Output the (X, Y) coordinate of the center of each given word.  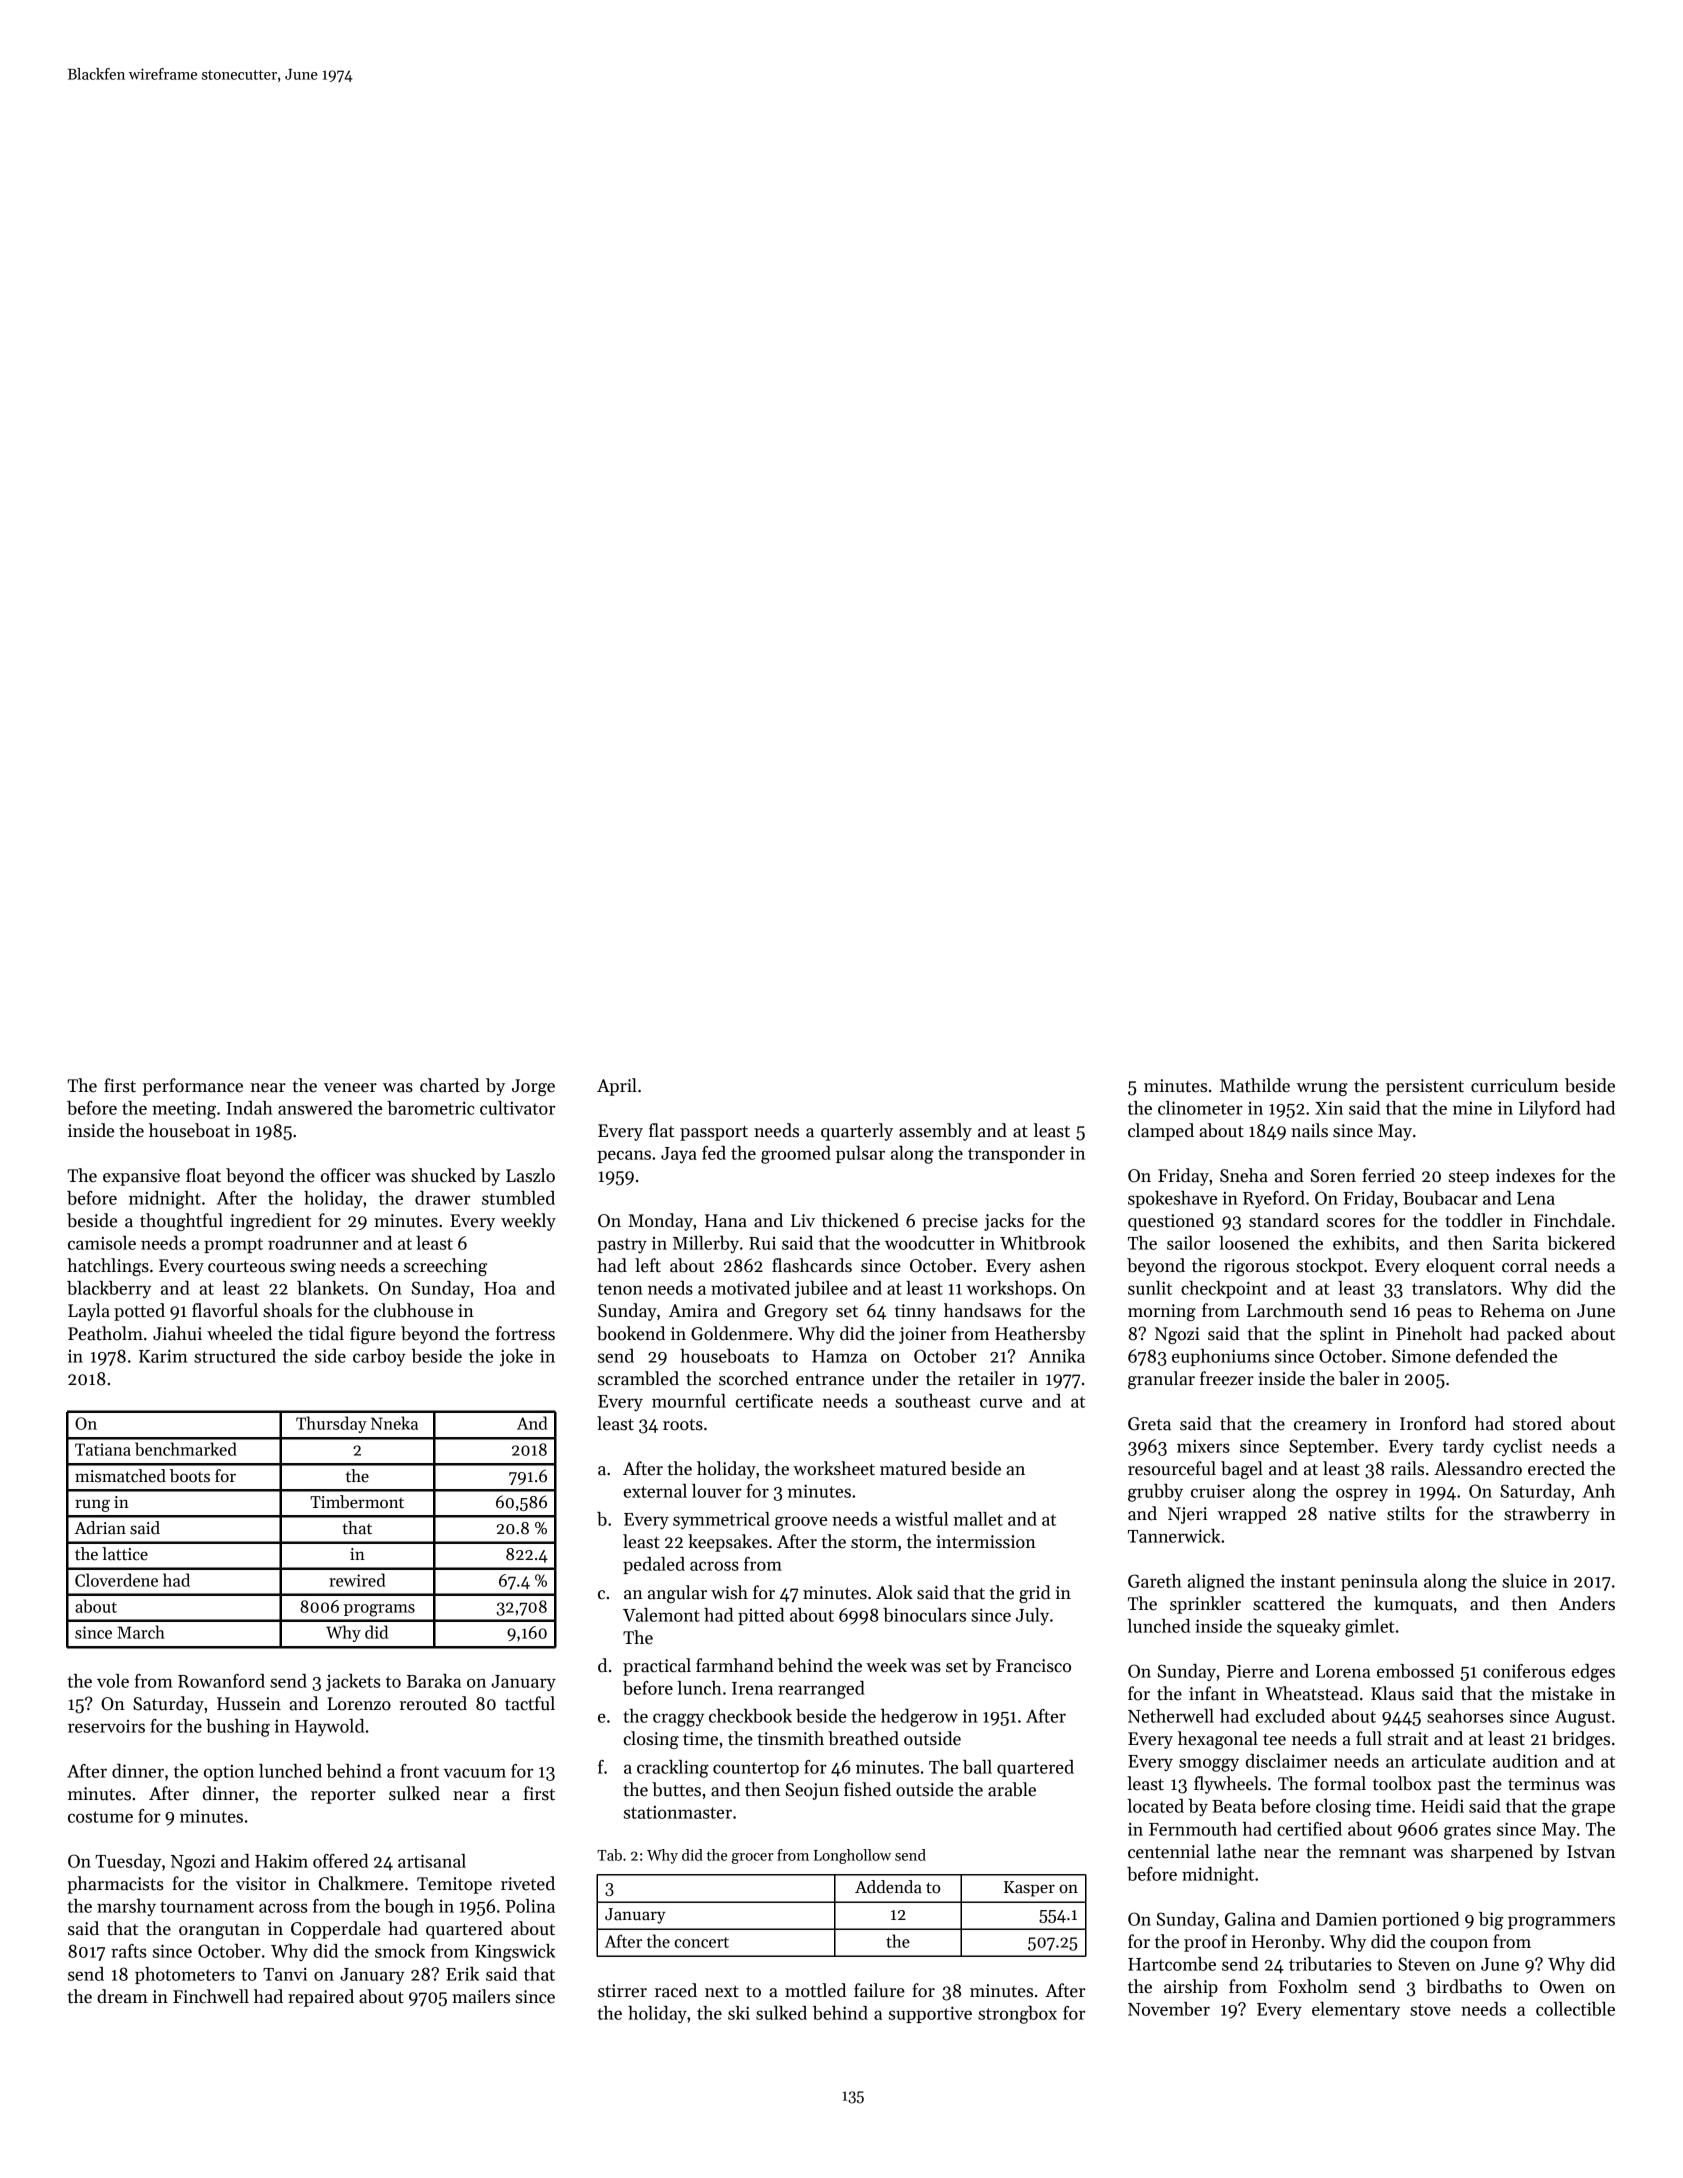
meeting (184, 1110)
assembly (935, 1132)
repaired (321, 1998)
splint (1342, 1335)
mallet (978, 1519)
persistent (1425, 1087)
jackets (353, 1683)
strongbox (1017, 2015)
